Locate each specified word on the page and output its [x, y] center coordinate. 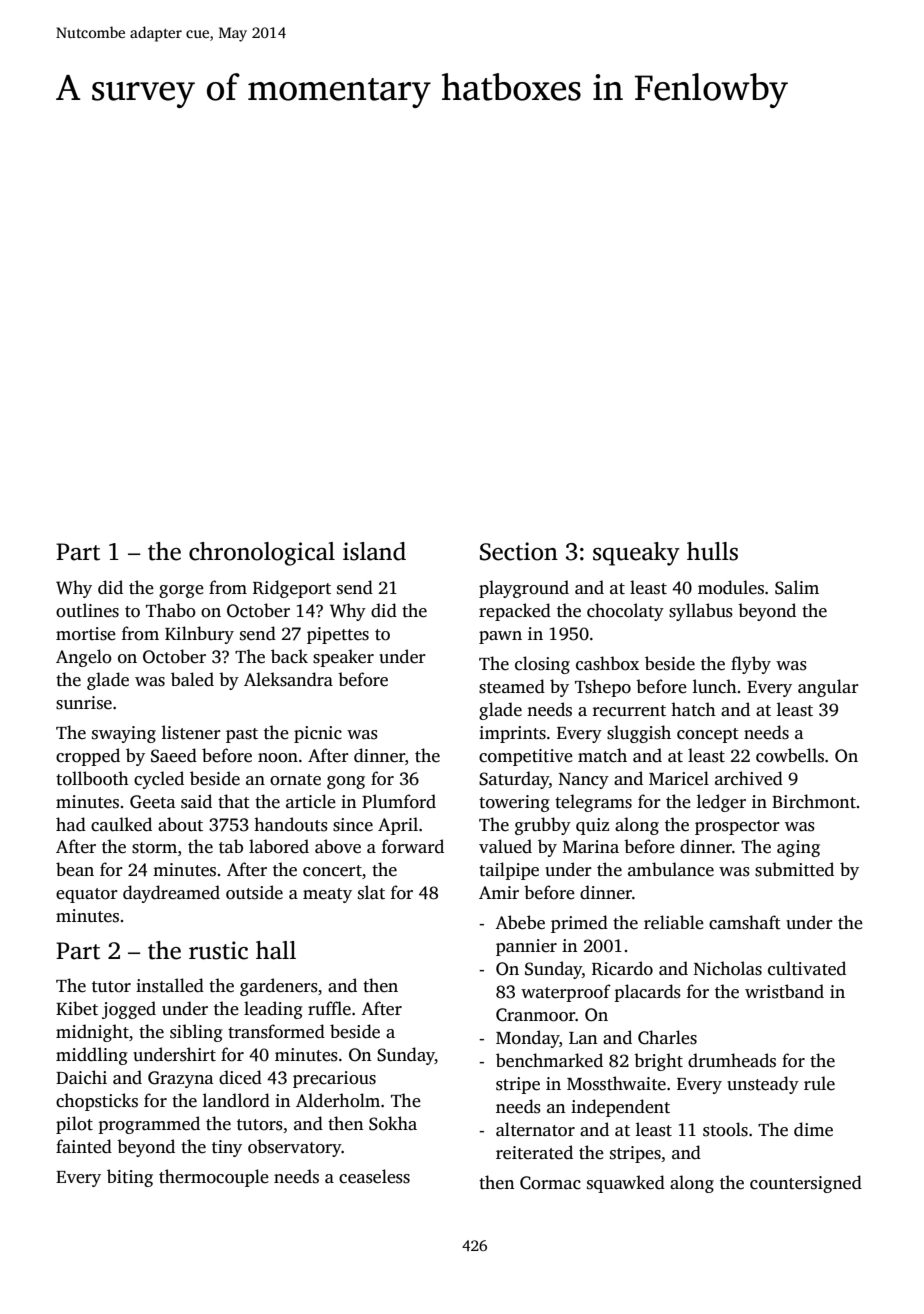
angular [828, 688]
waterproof [566, 993]
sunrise [84, 703]
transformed [276, 1031]
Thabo [171, 610]
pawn [500, 637]
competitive [526, 757]
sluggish [639, 734]
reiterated [534, 1152]
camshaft [745, 922]
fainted [84, 1146]
